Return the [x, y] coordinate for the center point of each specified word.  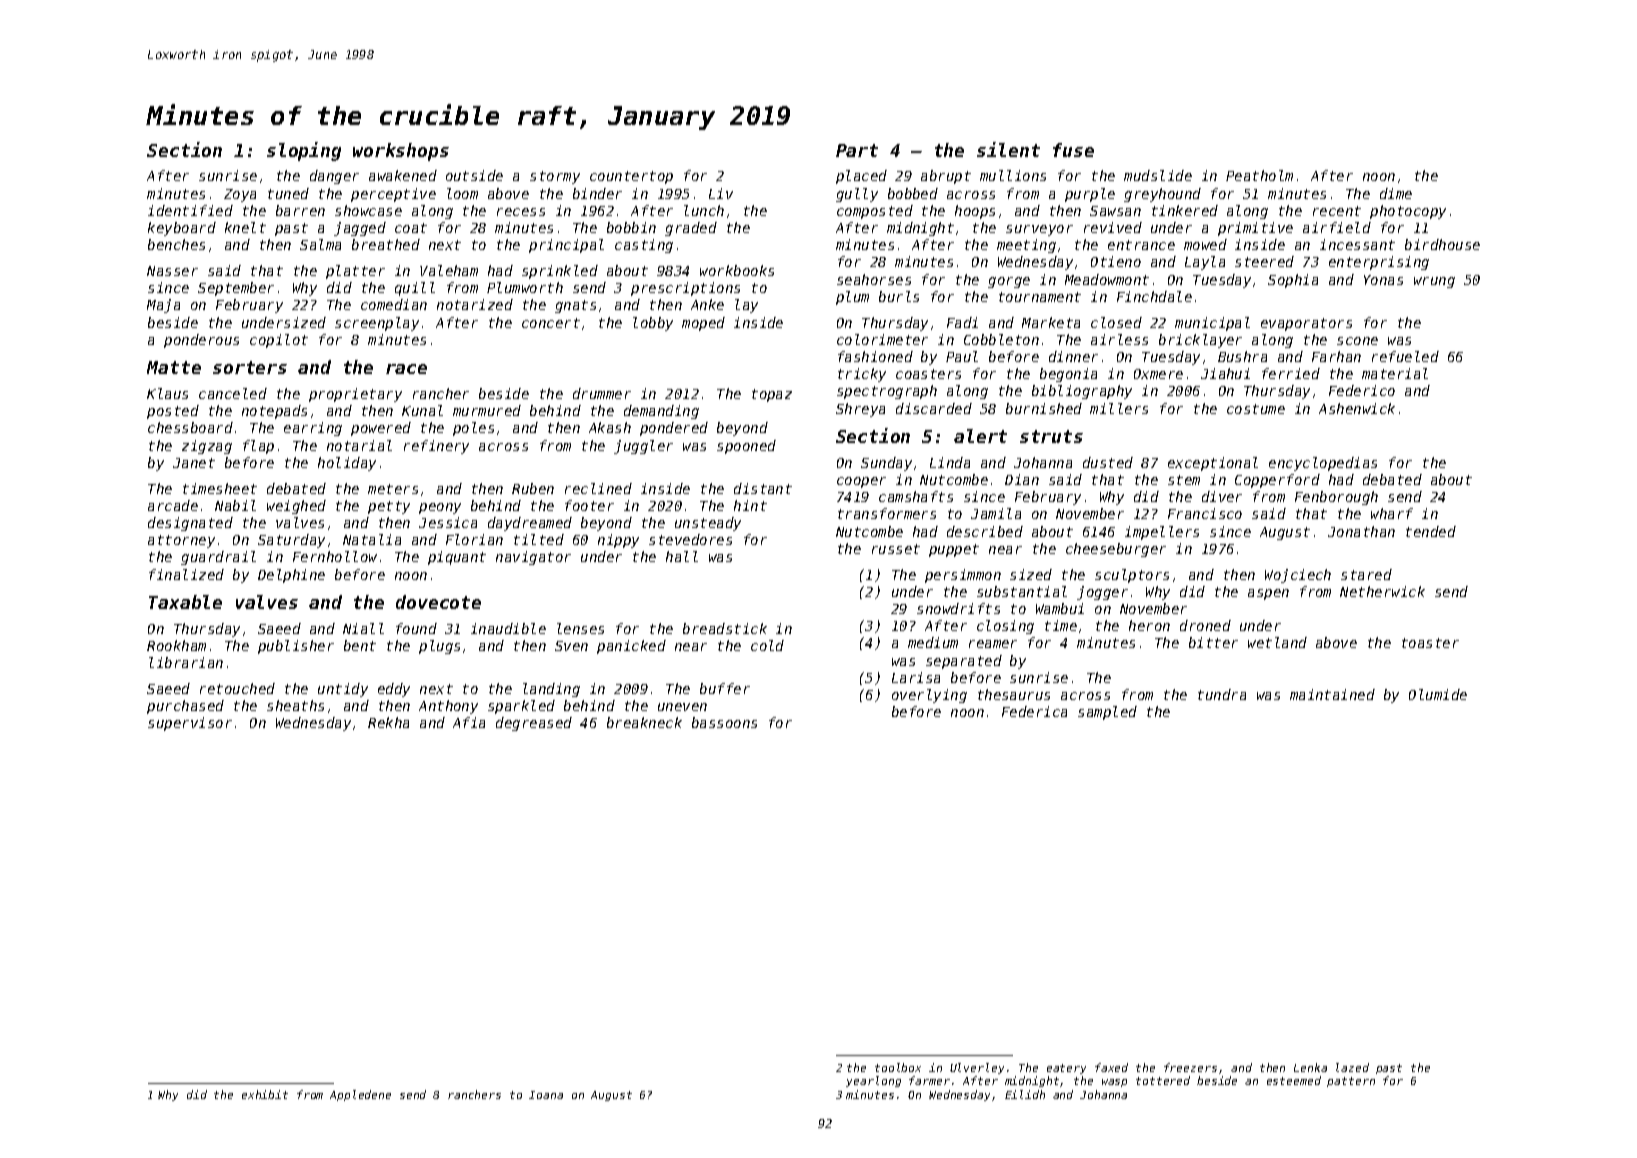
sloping [304, 151]
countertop [631, 177]
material [1395, 373]
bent [360, 645]
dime [1396, 193]
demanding [661, 412]
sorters [250, 367]
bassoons [724, 722]
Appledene [360, 1095]
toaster [1430, 643]
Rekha [388, 722]
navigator [533, 558]
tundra [1222, 694]
